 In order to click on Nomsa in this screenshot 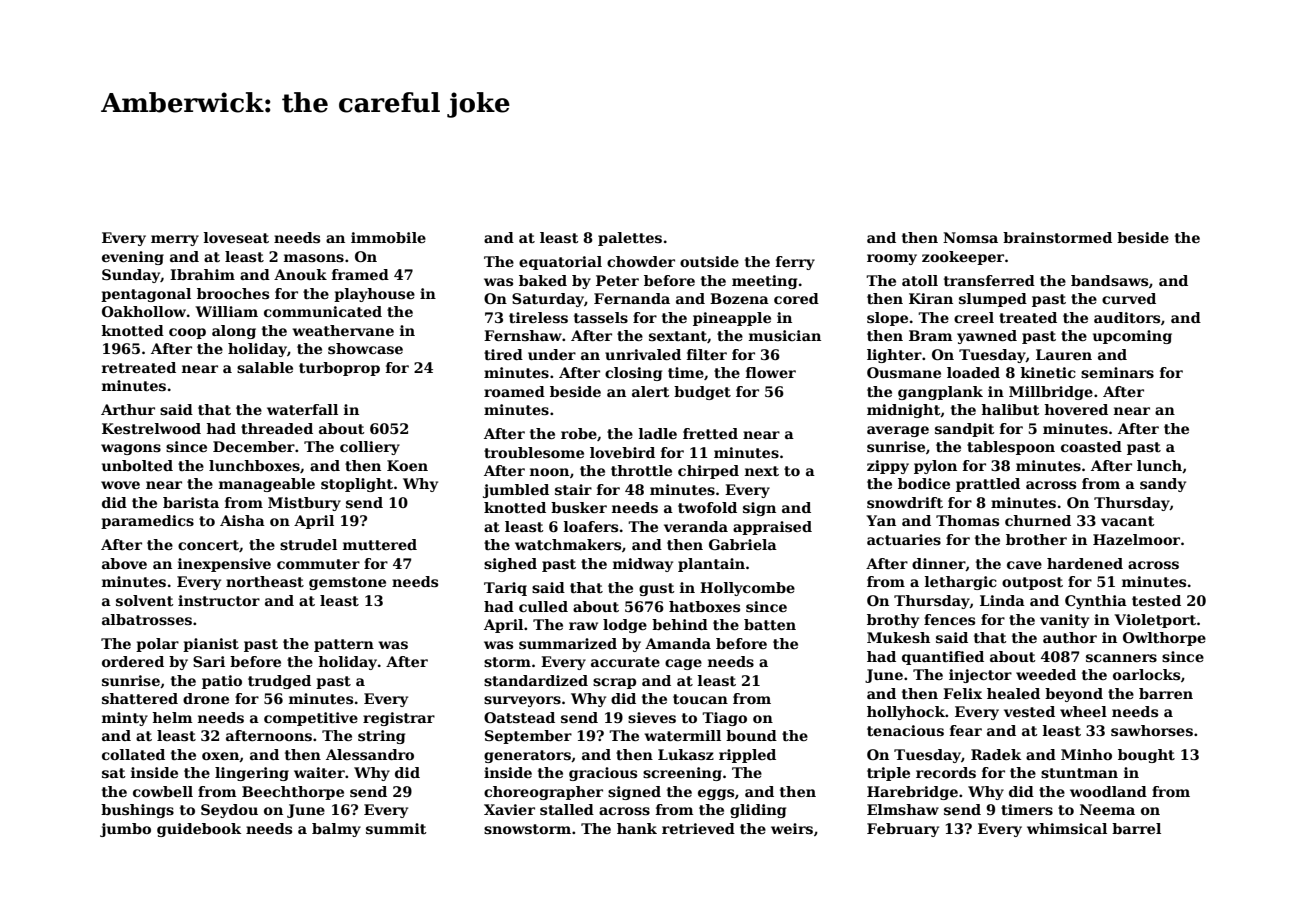, I will do `click(970, 237)`.
